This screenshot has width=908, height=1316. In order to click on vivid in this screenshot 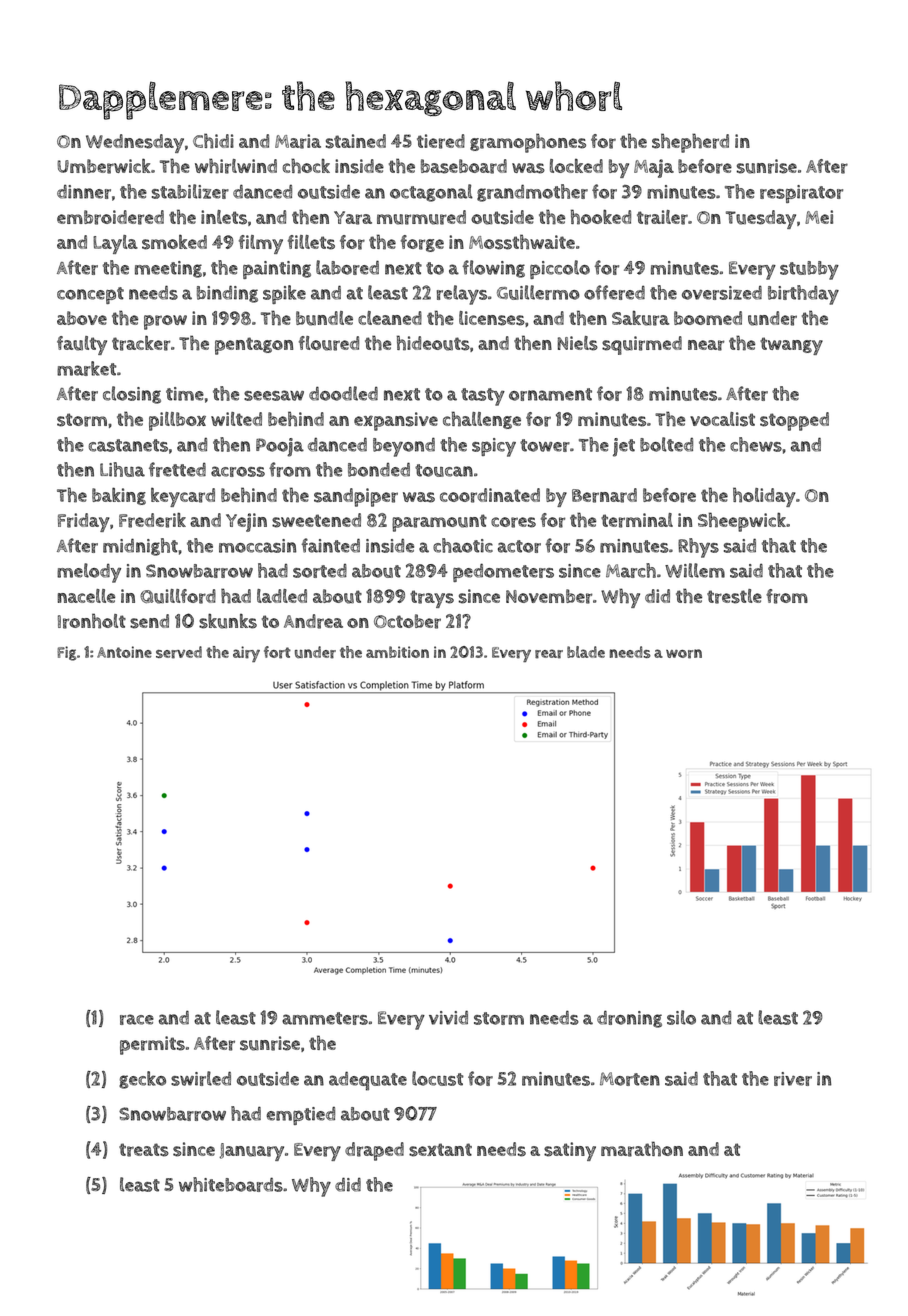, I will do `click(448, 1017)`.
